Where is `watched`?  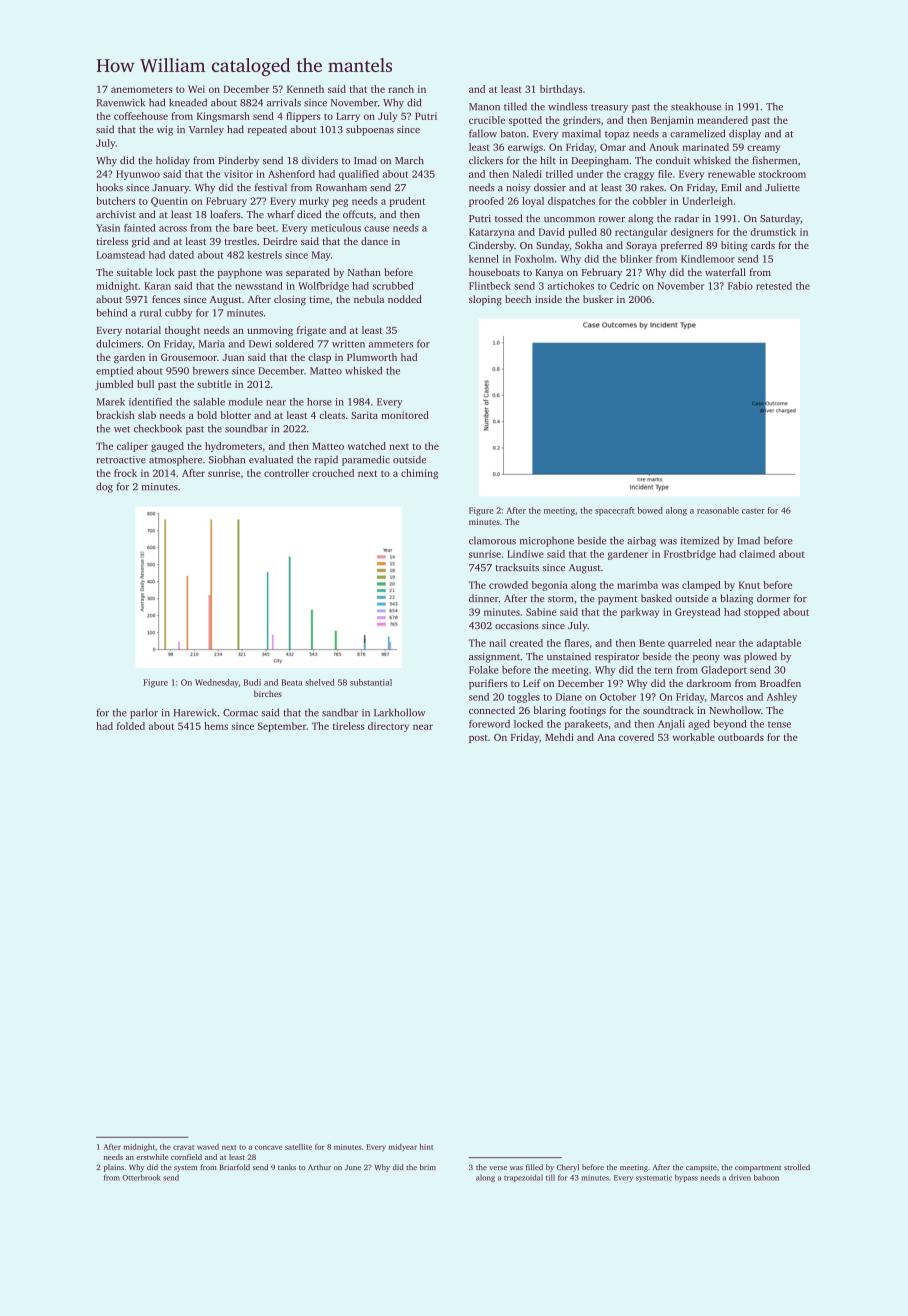 watched is located at coordinates (367, 446).
